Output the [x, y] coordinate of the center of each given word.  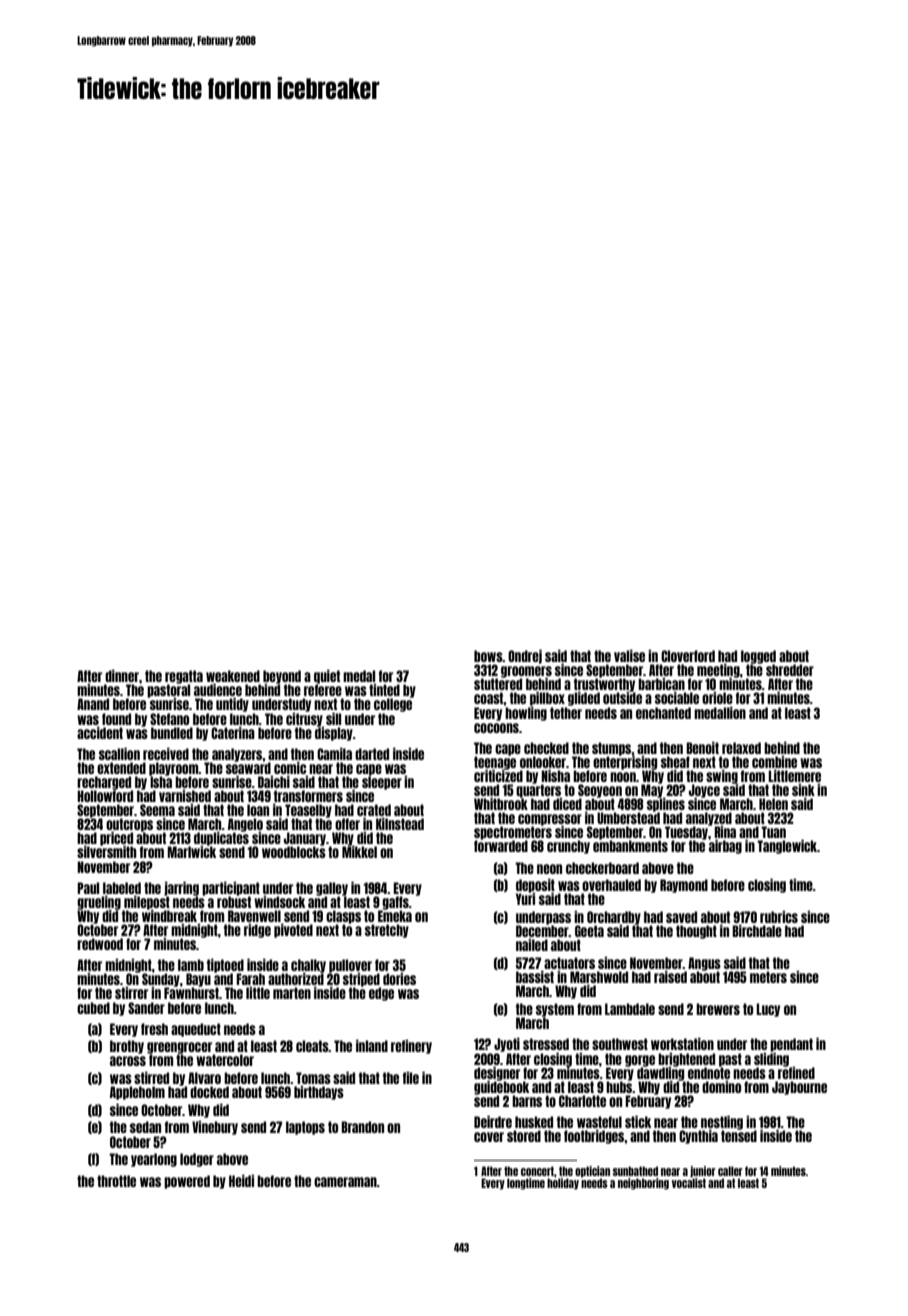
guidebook [501, 1087]
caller [730, 1171]
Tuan [773, 832]
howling [526, 713]
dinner [122, 675]
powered [187, 1182]
